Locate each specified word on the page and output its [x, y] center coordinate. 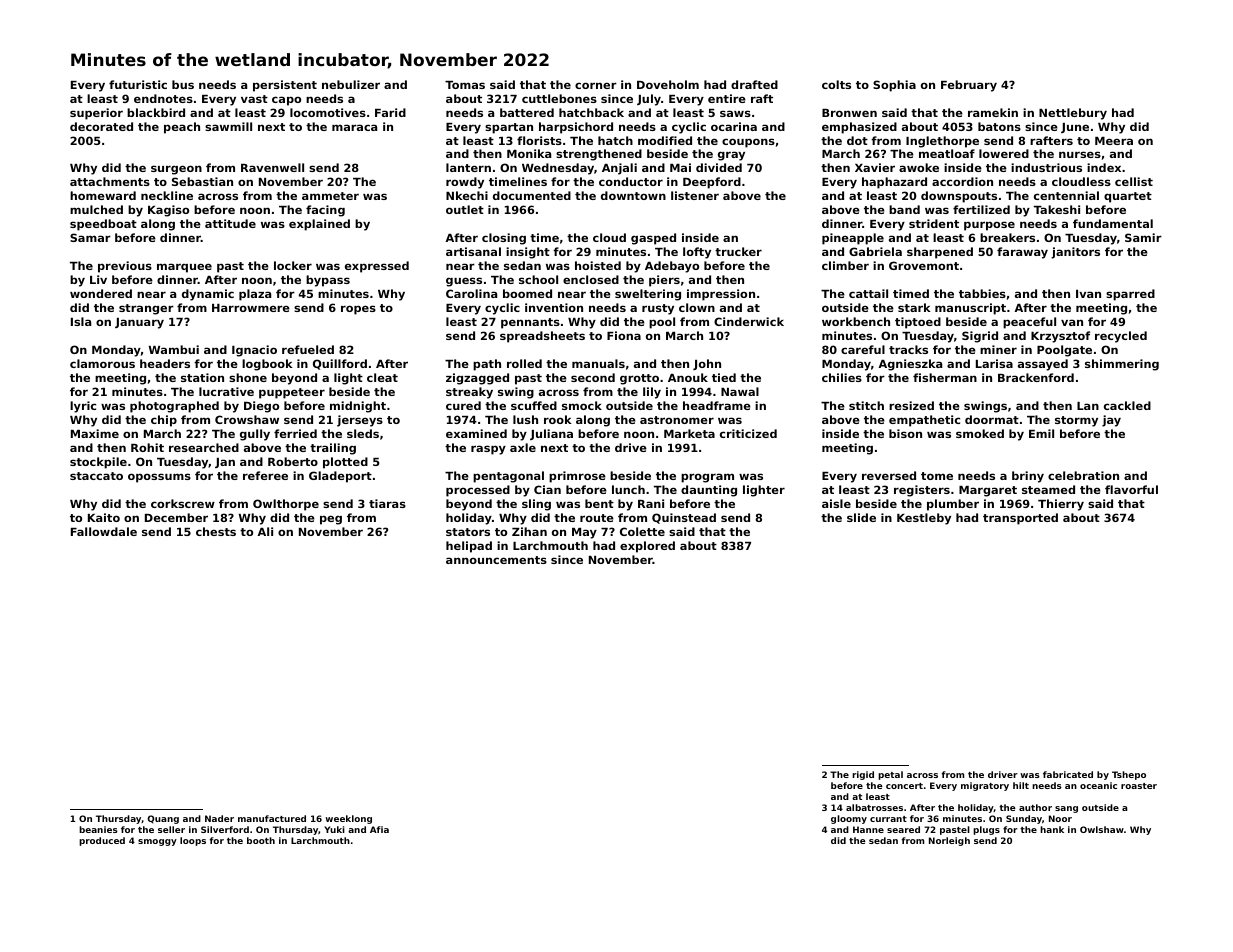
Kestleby [924, 519]
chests [216, 531]
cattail [868, 293]
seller [171, 829]
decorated [101, 126]
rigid [863, 775]
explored [647, 547]
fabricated [1068, 774]
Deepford [712, 183]
